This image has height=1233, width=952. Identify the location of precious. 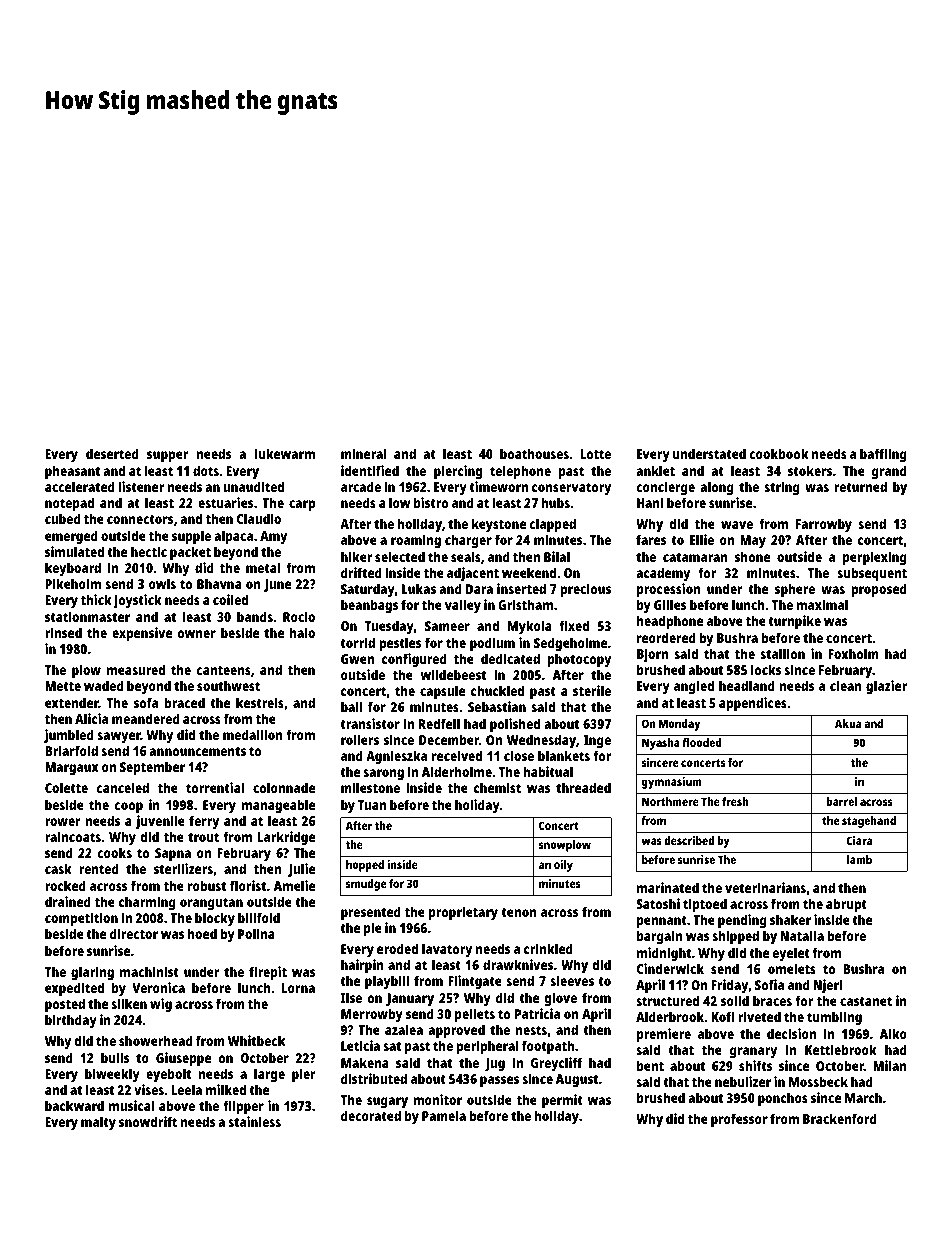
(585, 590).
